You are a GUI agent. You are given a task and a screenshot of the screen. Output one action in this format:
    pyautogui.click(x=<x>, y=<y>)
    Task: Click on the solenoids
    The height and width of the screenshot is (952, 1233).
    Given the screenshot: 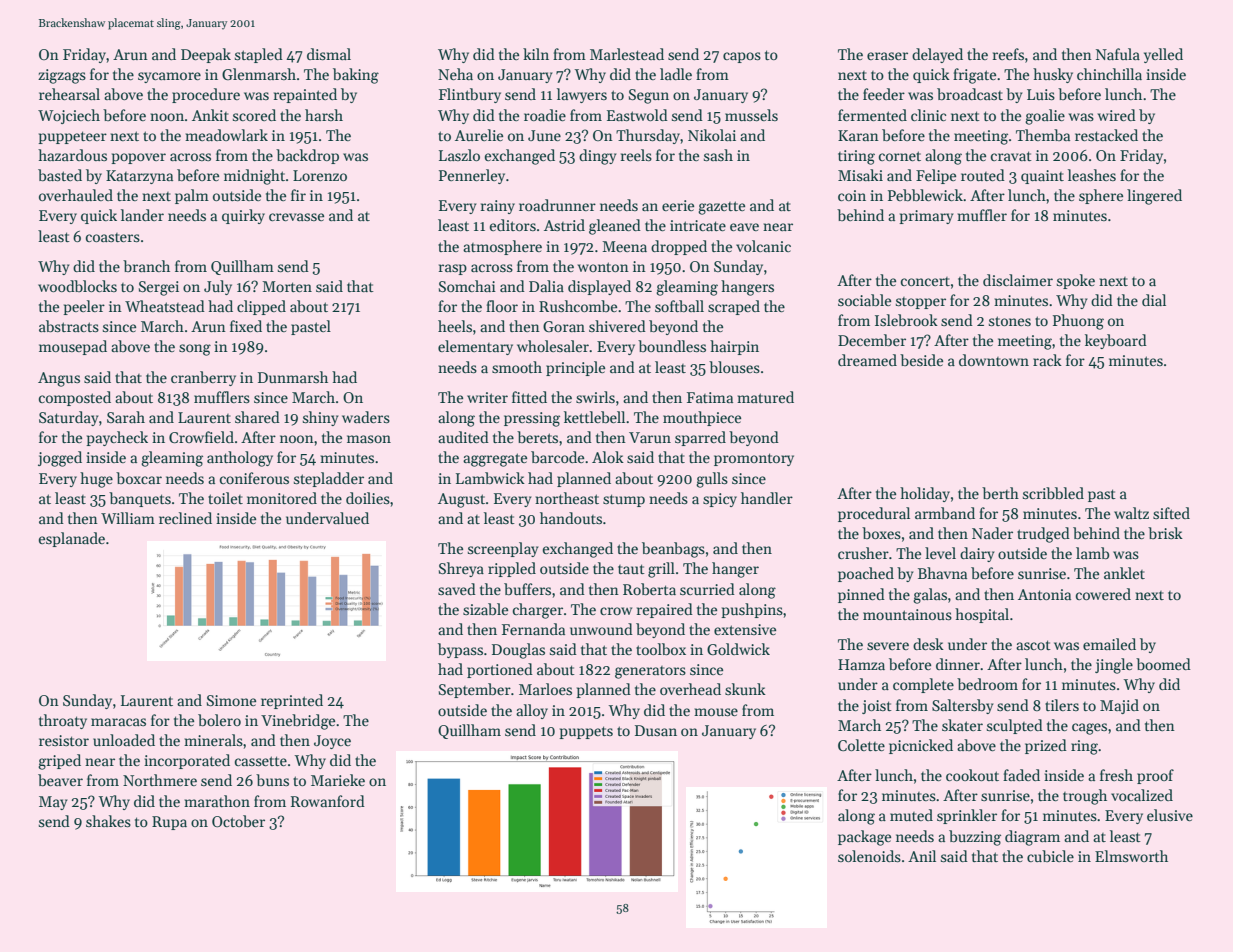 What is the action you would take?
    pyautogui.click(x=869, y=856)
